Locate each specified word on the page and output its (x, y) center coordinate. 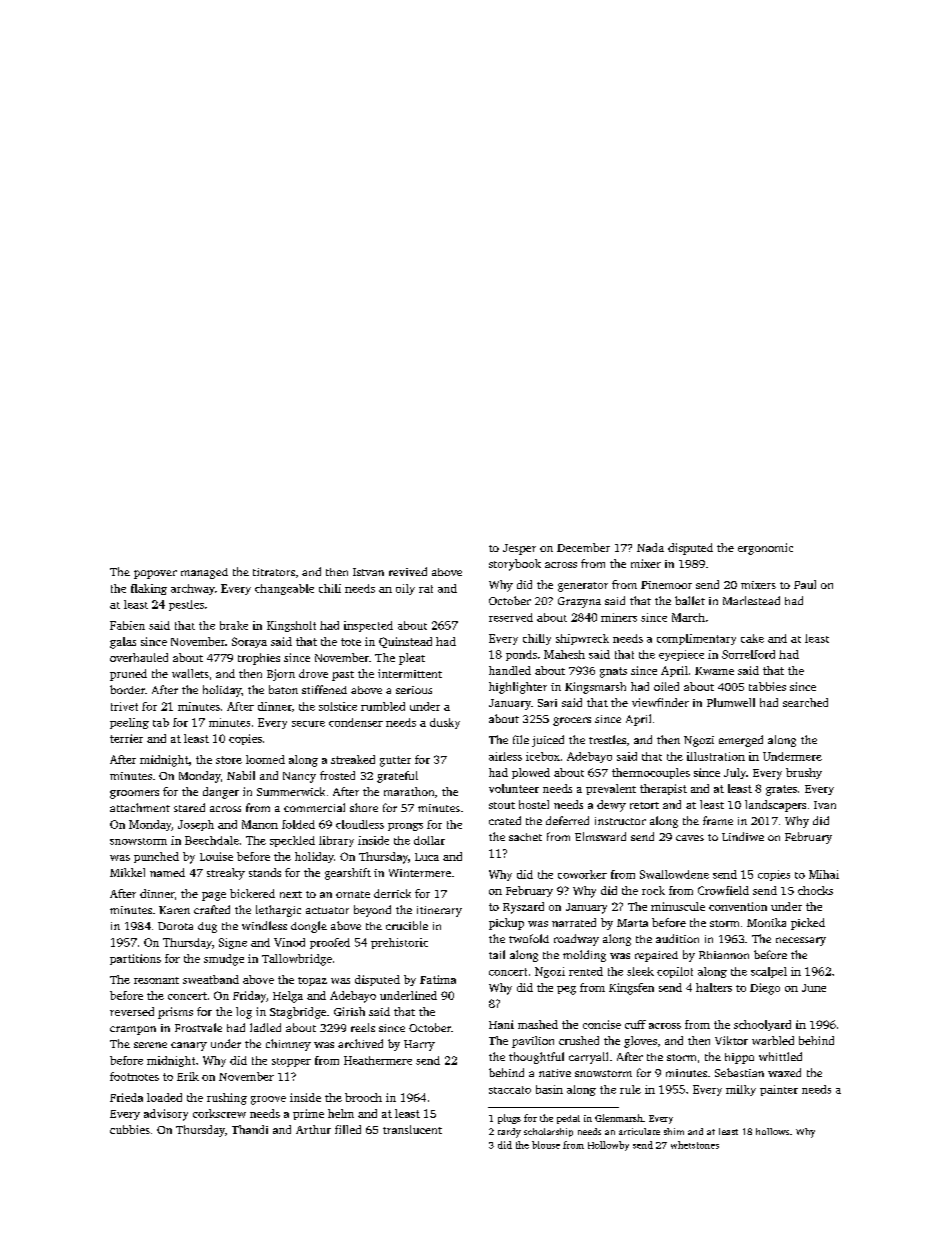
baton (283, 689)
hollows (772, 1131)
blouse (546, 1145)
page (214, 896)
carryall (588, 1058)
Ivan (825, 805)
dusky (445, 723)
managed (204, 573)
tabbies (767, 686)
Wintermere (420, 873)
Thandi (250, 1129)
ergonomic (765, 549)
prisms (175, 1013)
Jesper (519, 549)
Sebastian (739, 1072)
